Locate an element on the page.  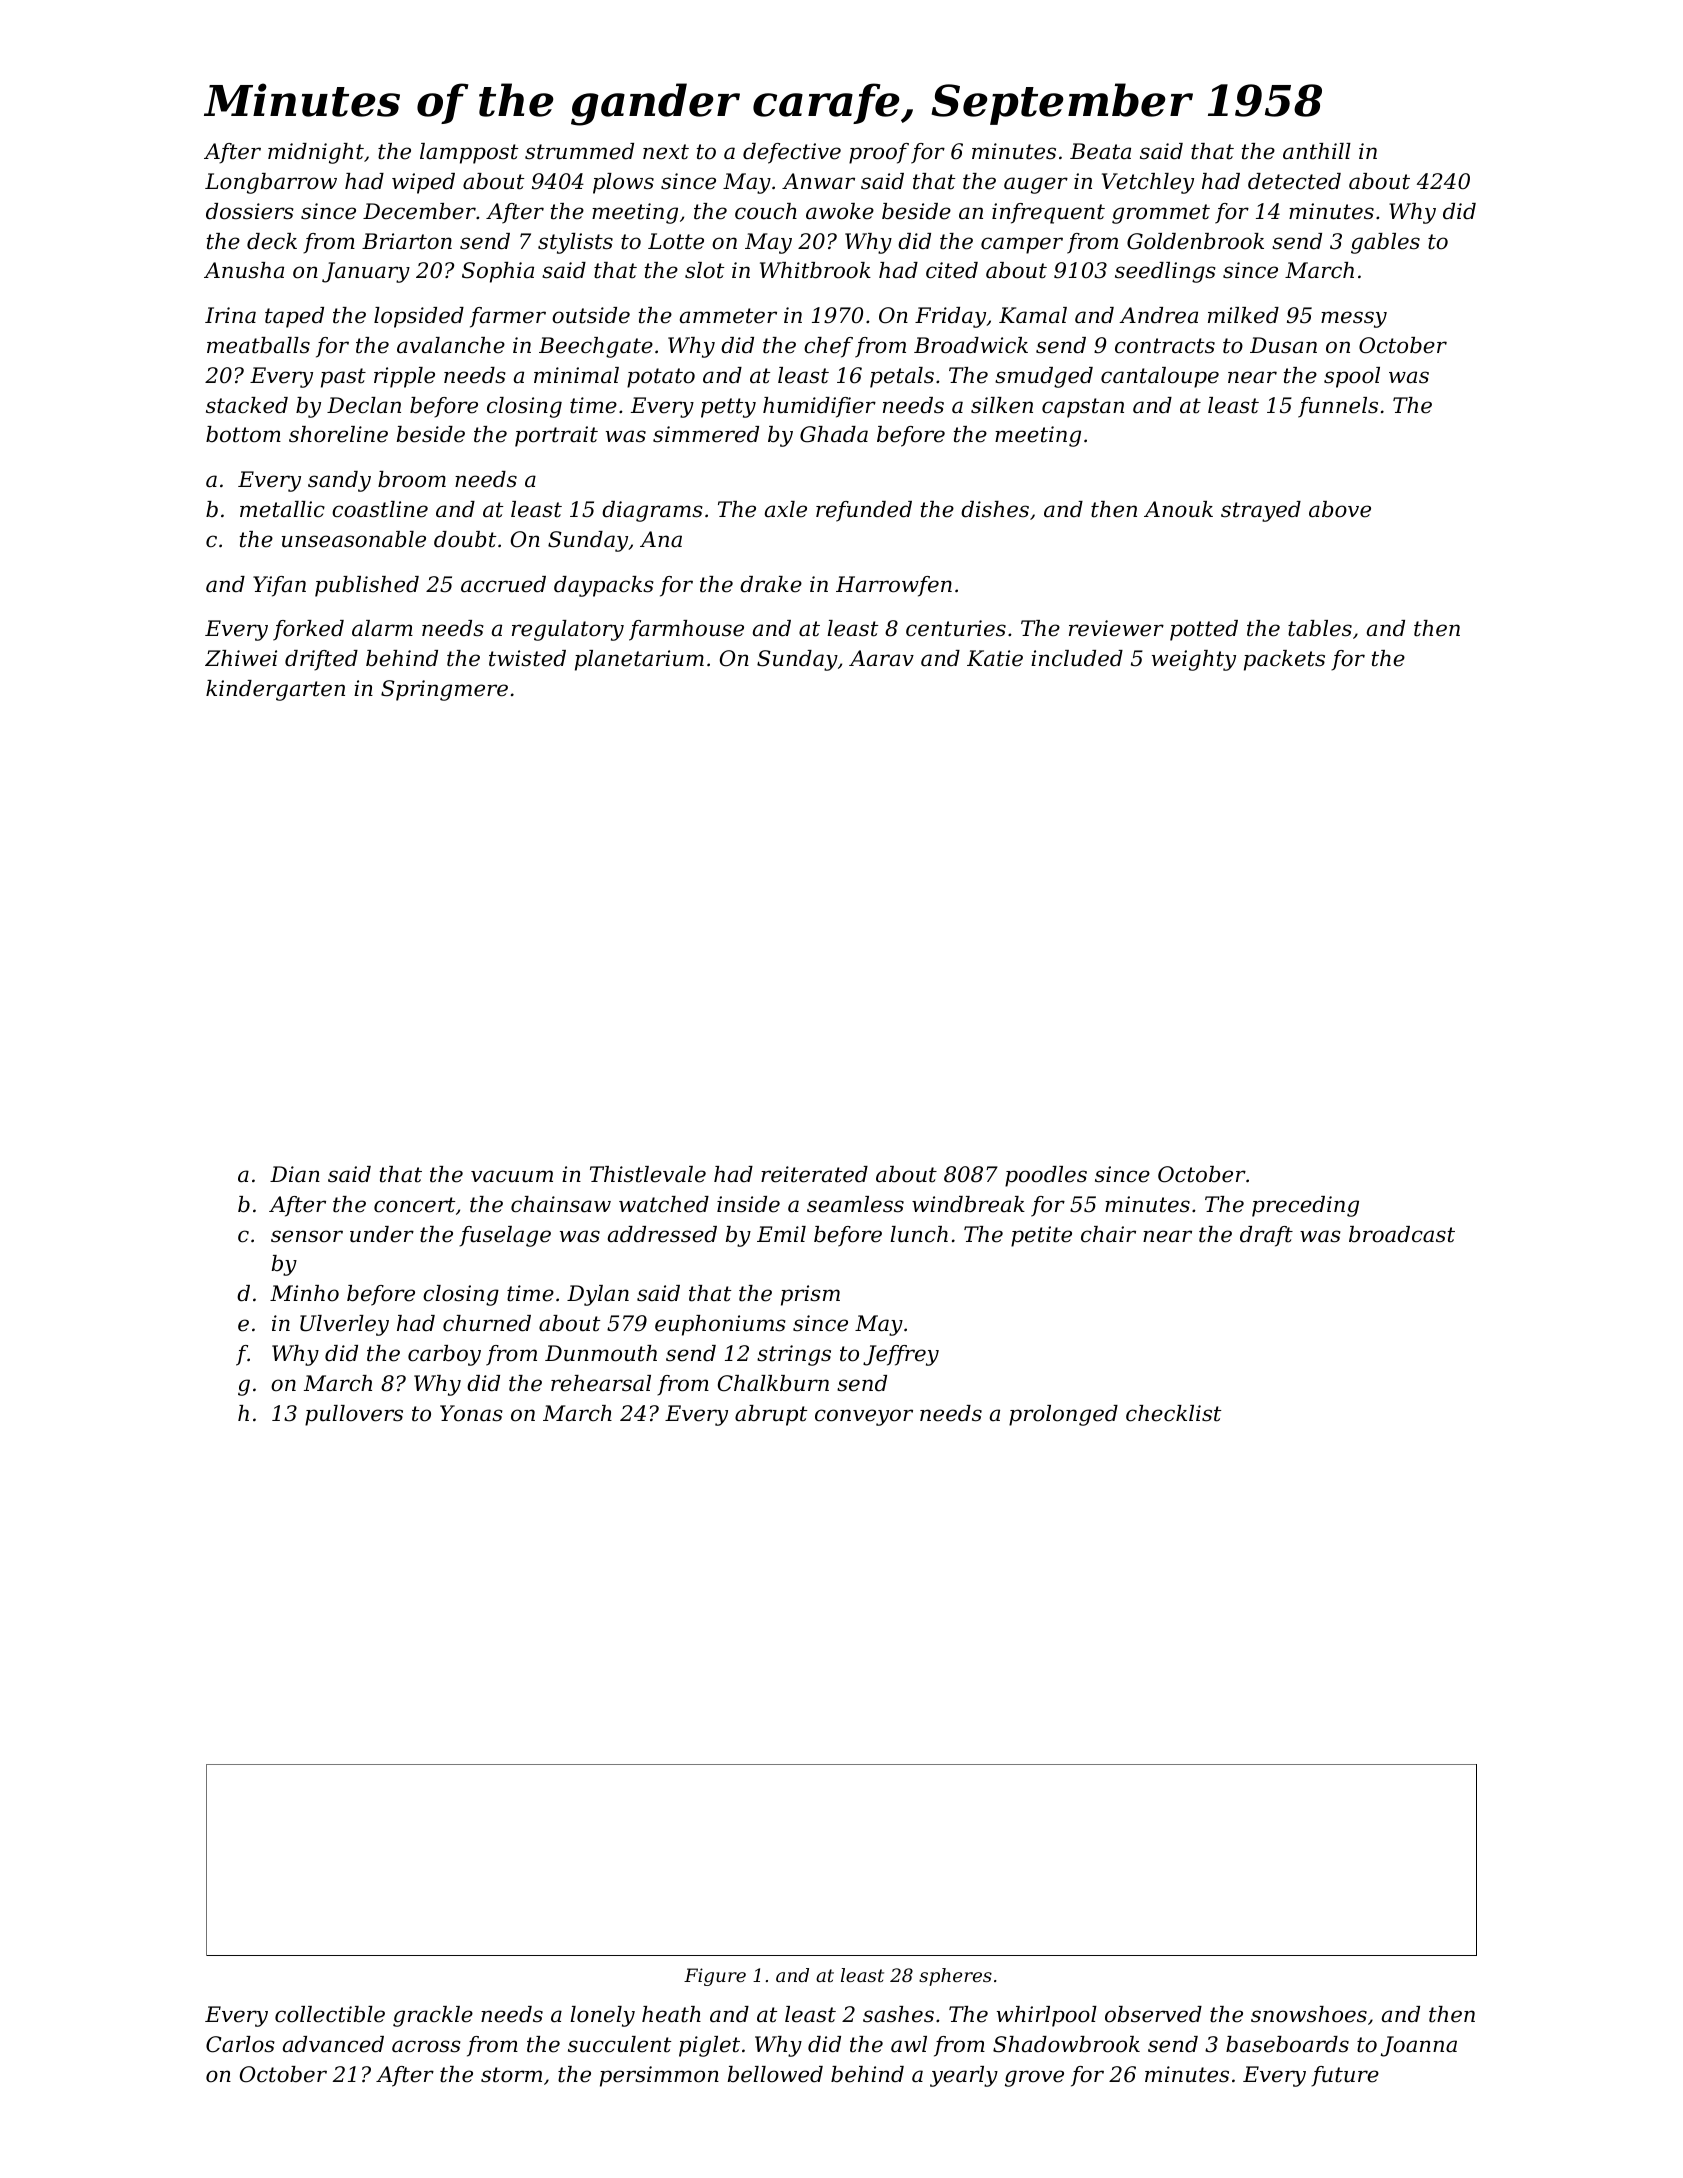
storm is located at coordinates (511, 2075).
